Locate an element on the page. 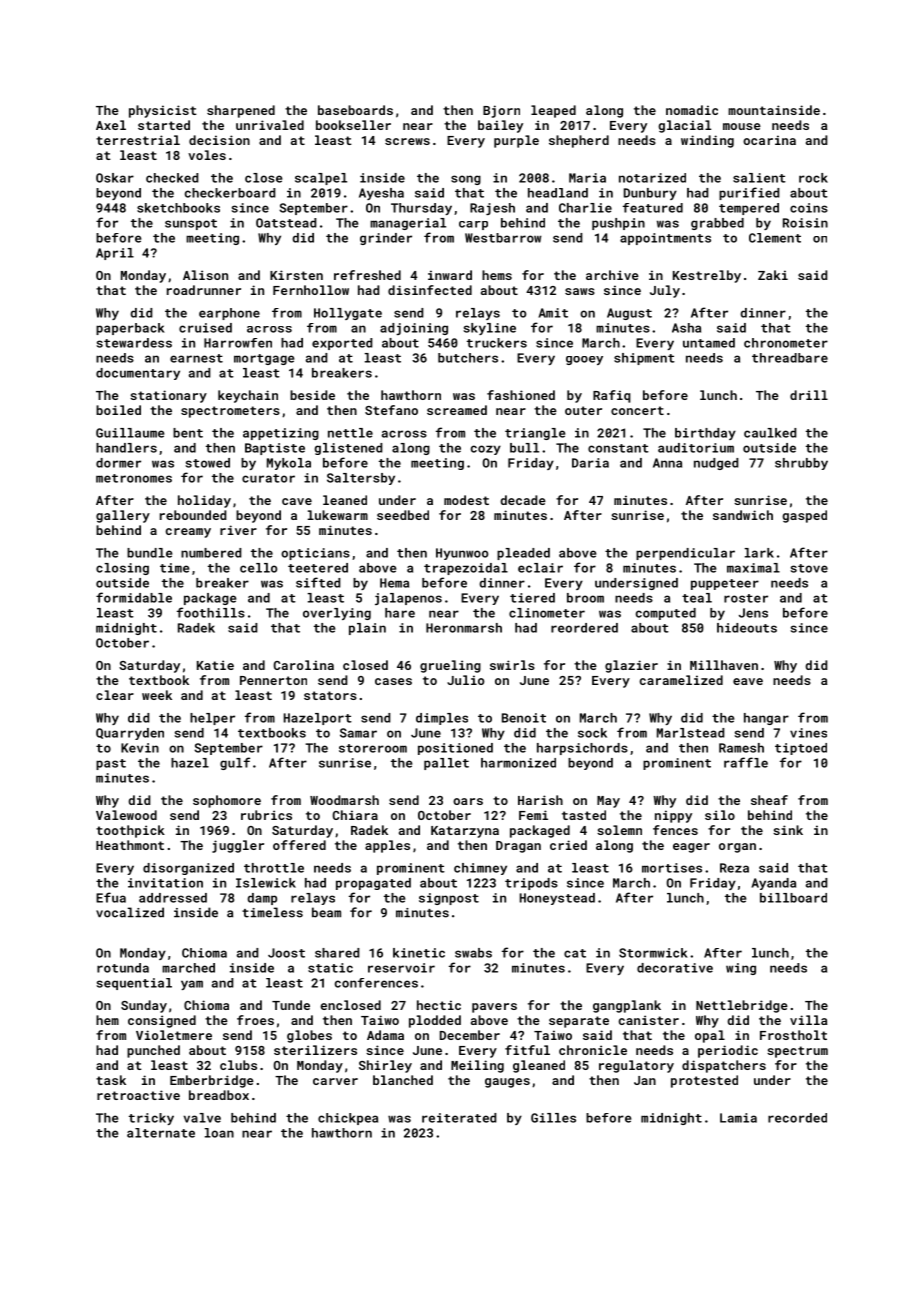 This page has width=924, height=1308. Rajesh is located at coordinates (492, 209).
